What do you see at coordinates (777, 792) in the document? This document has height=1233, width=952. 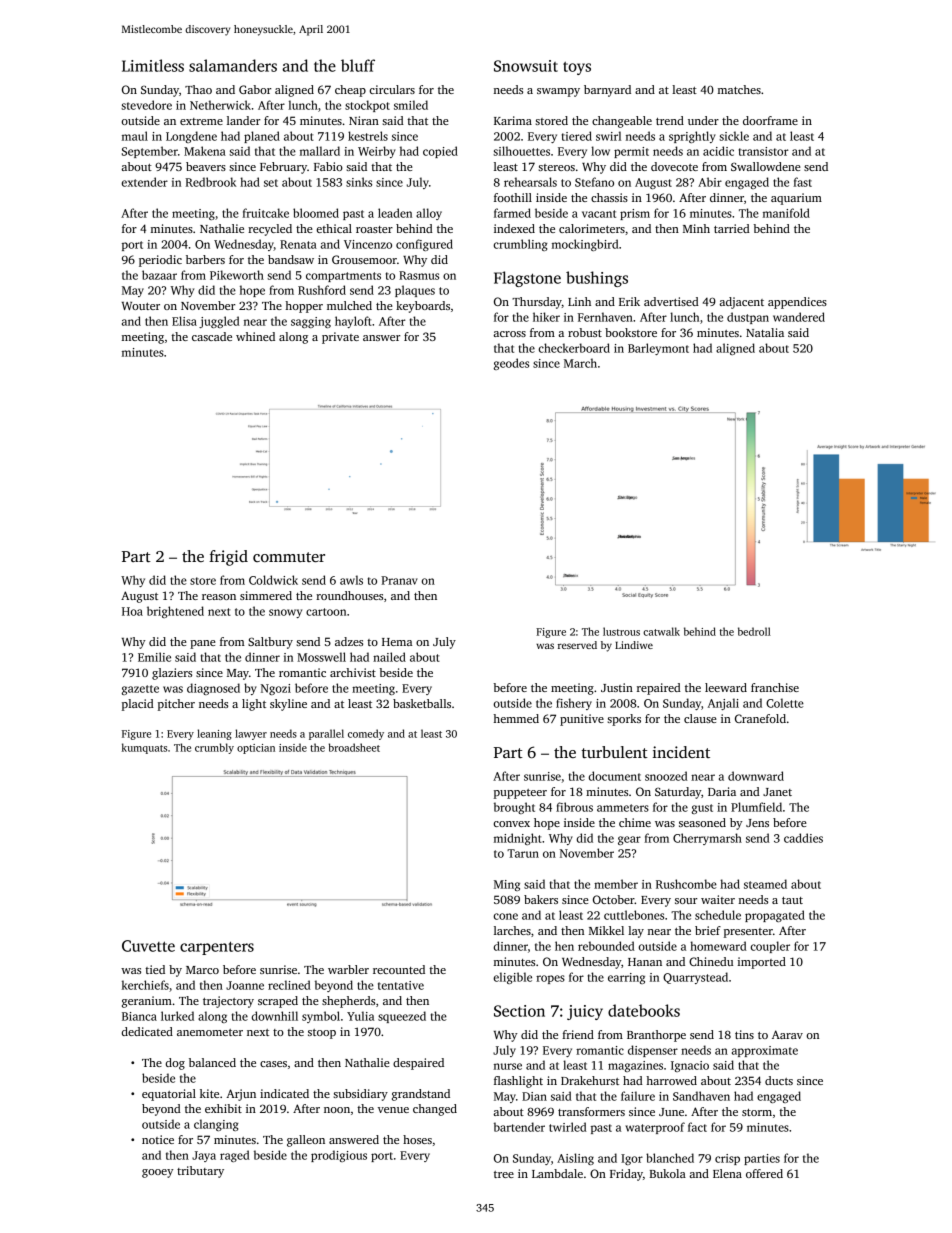 I see `Janet` at bounding box center [777, 792].
